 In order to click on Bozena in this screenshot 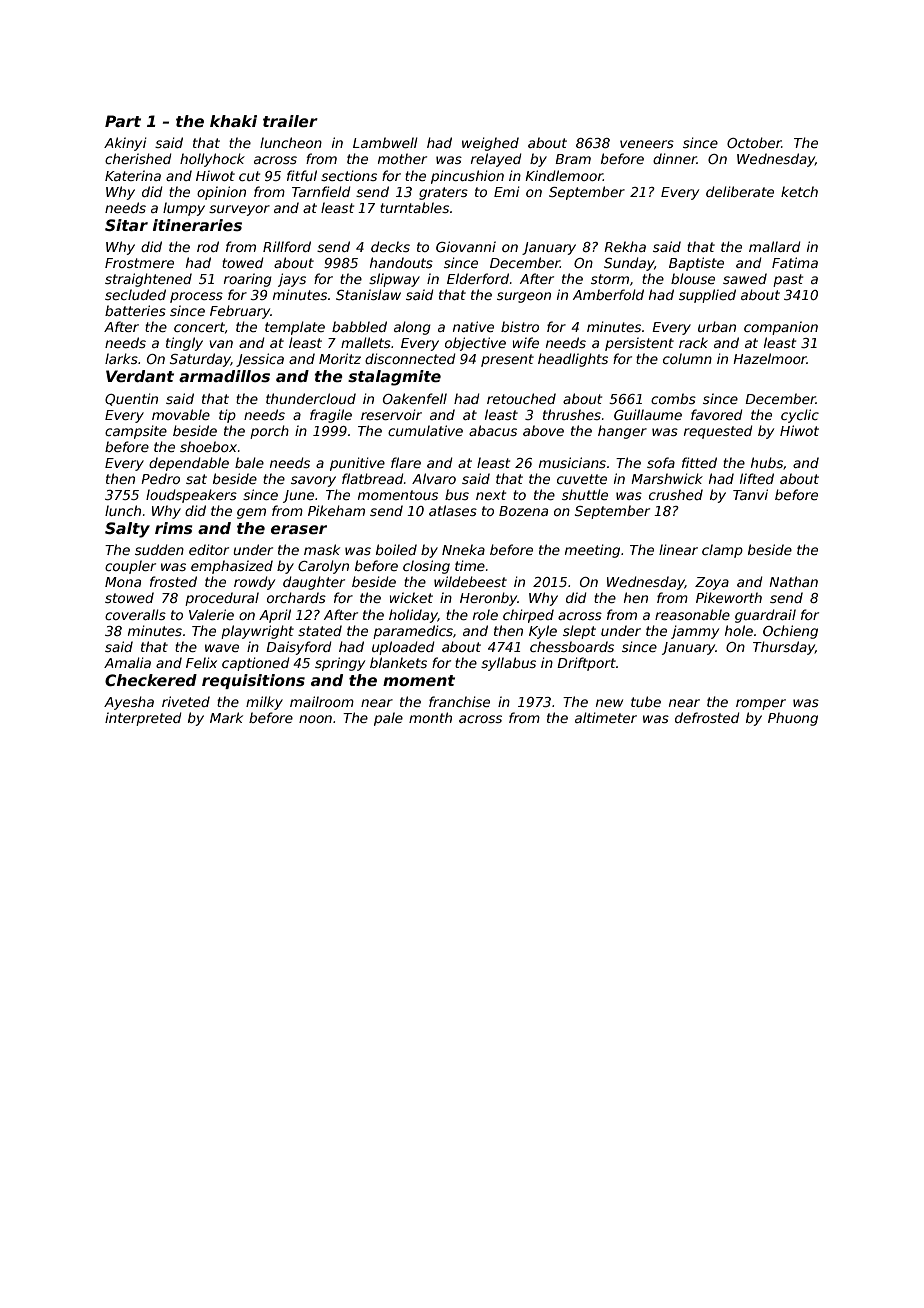, I will do `click(523, 511)`.
